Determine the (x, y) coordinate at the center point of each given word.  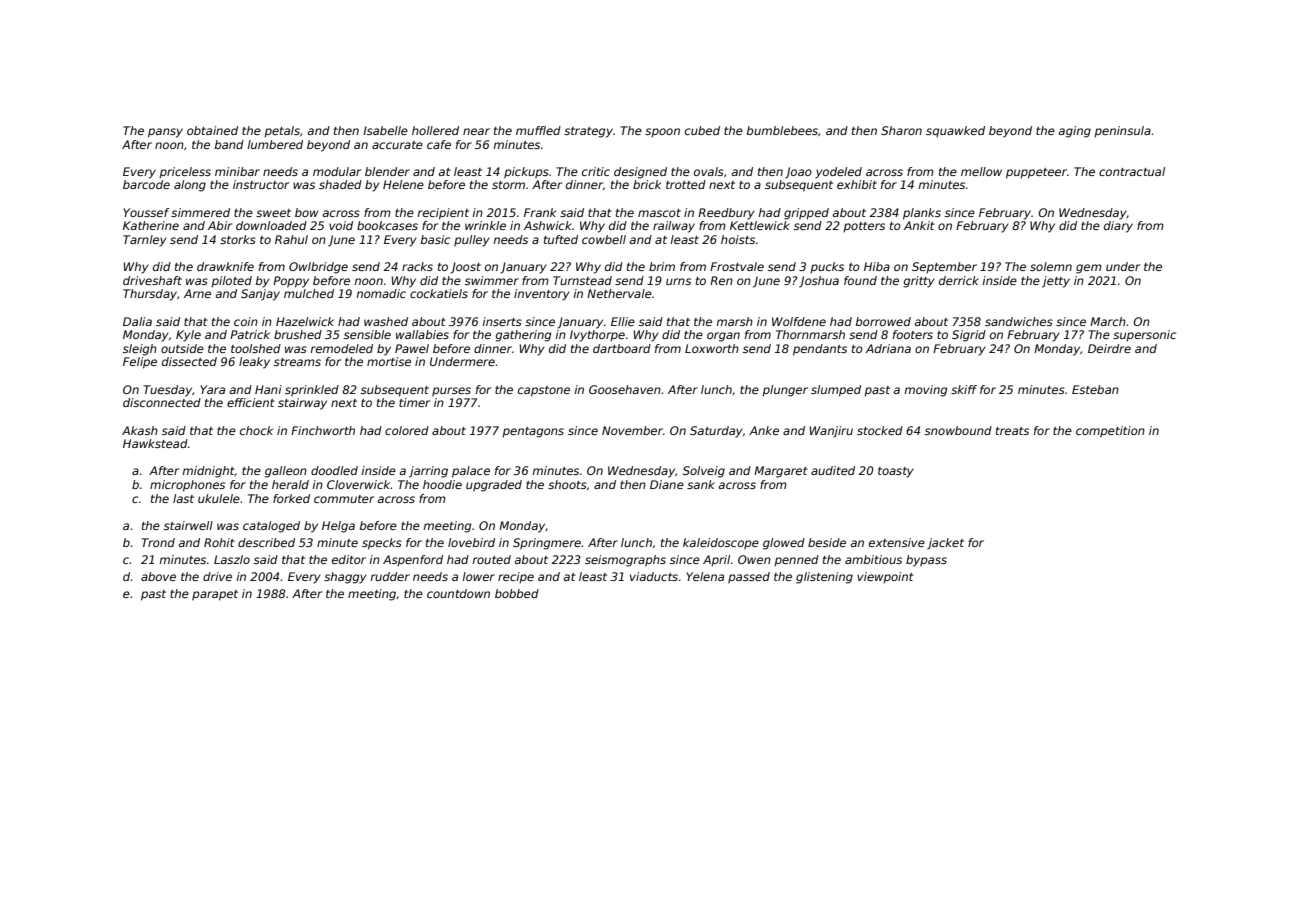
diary (1118, 227)
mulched (309, 293)
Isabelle (385, 130)
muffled (538, 130)
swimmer (492, 280)
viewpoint (885, 578)
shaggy (345, 578)
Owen (754, 559)
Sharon (901, 130)
